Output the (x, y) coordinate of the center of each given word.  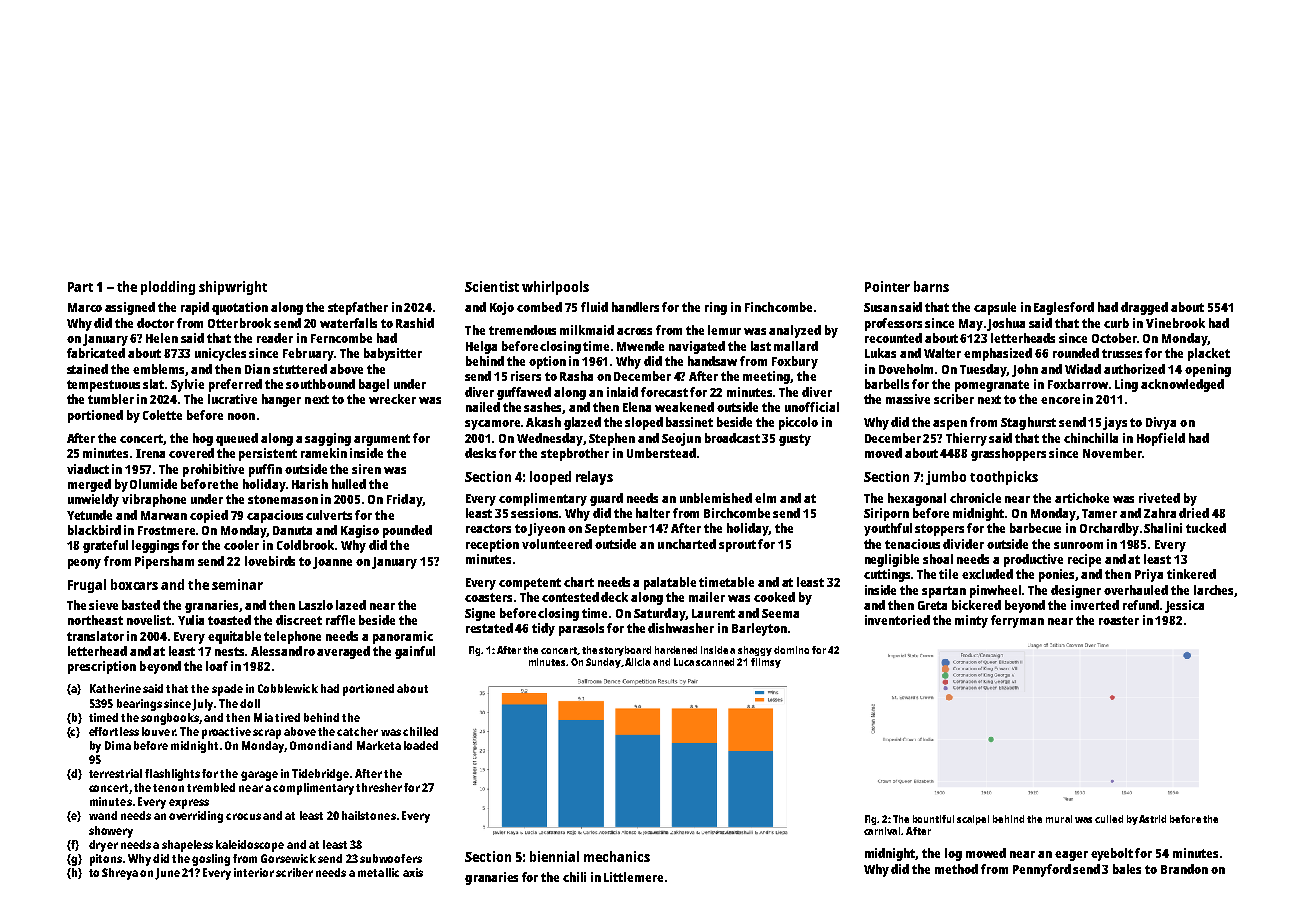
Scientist (492, 286)
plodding (168, 288)
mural (1059, 819)
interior (254, 872)
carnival (883, 831)
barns (931, 286)
